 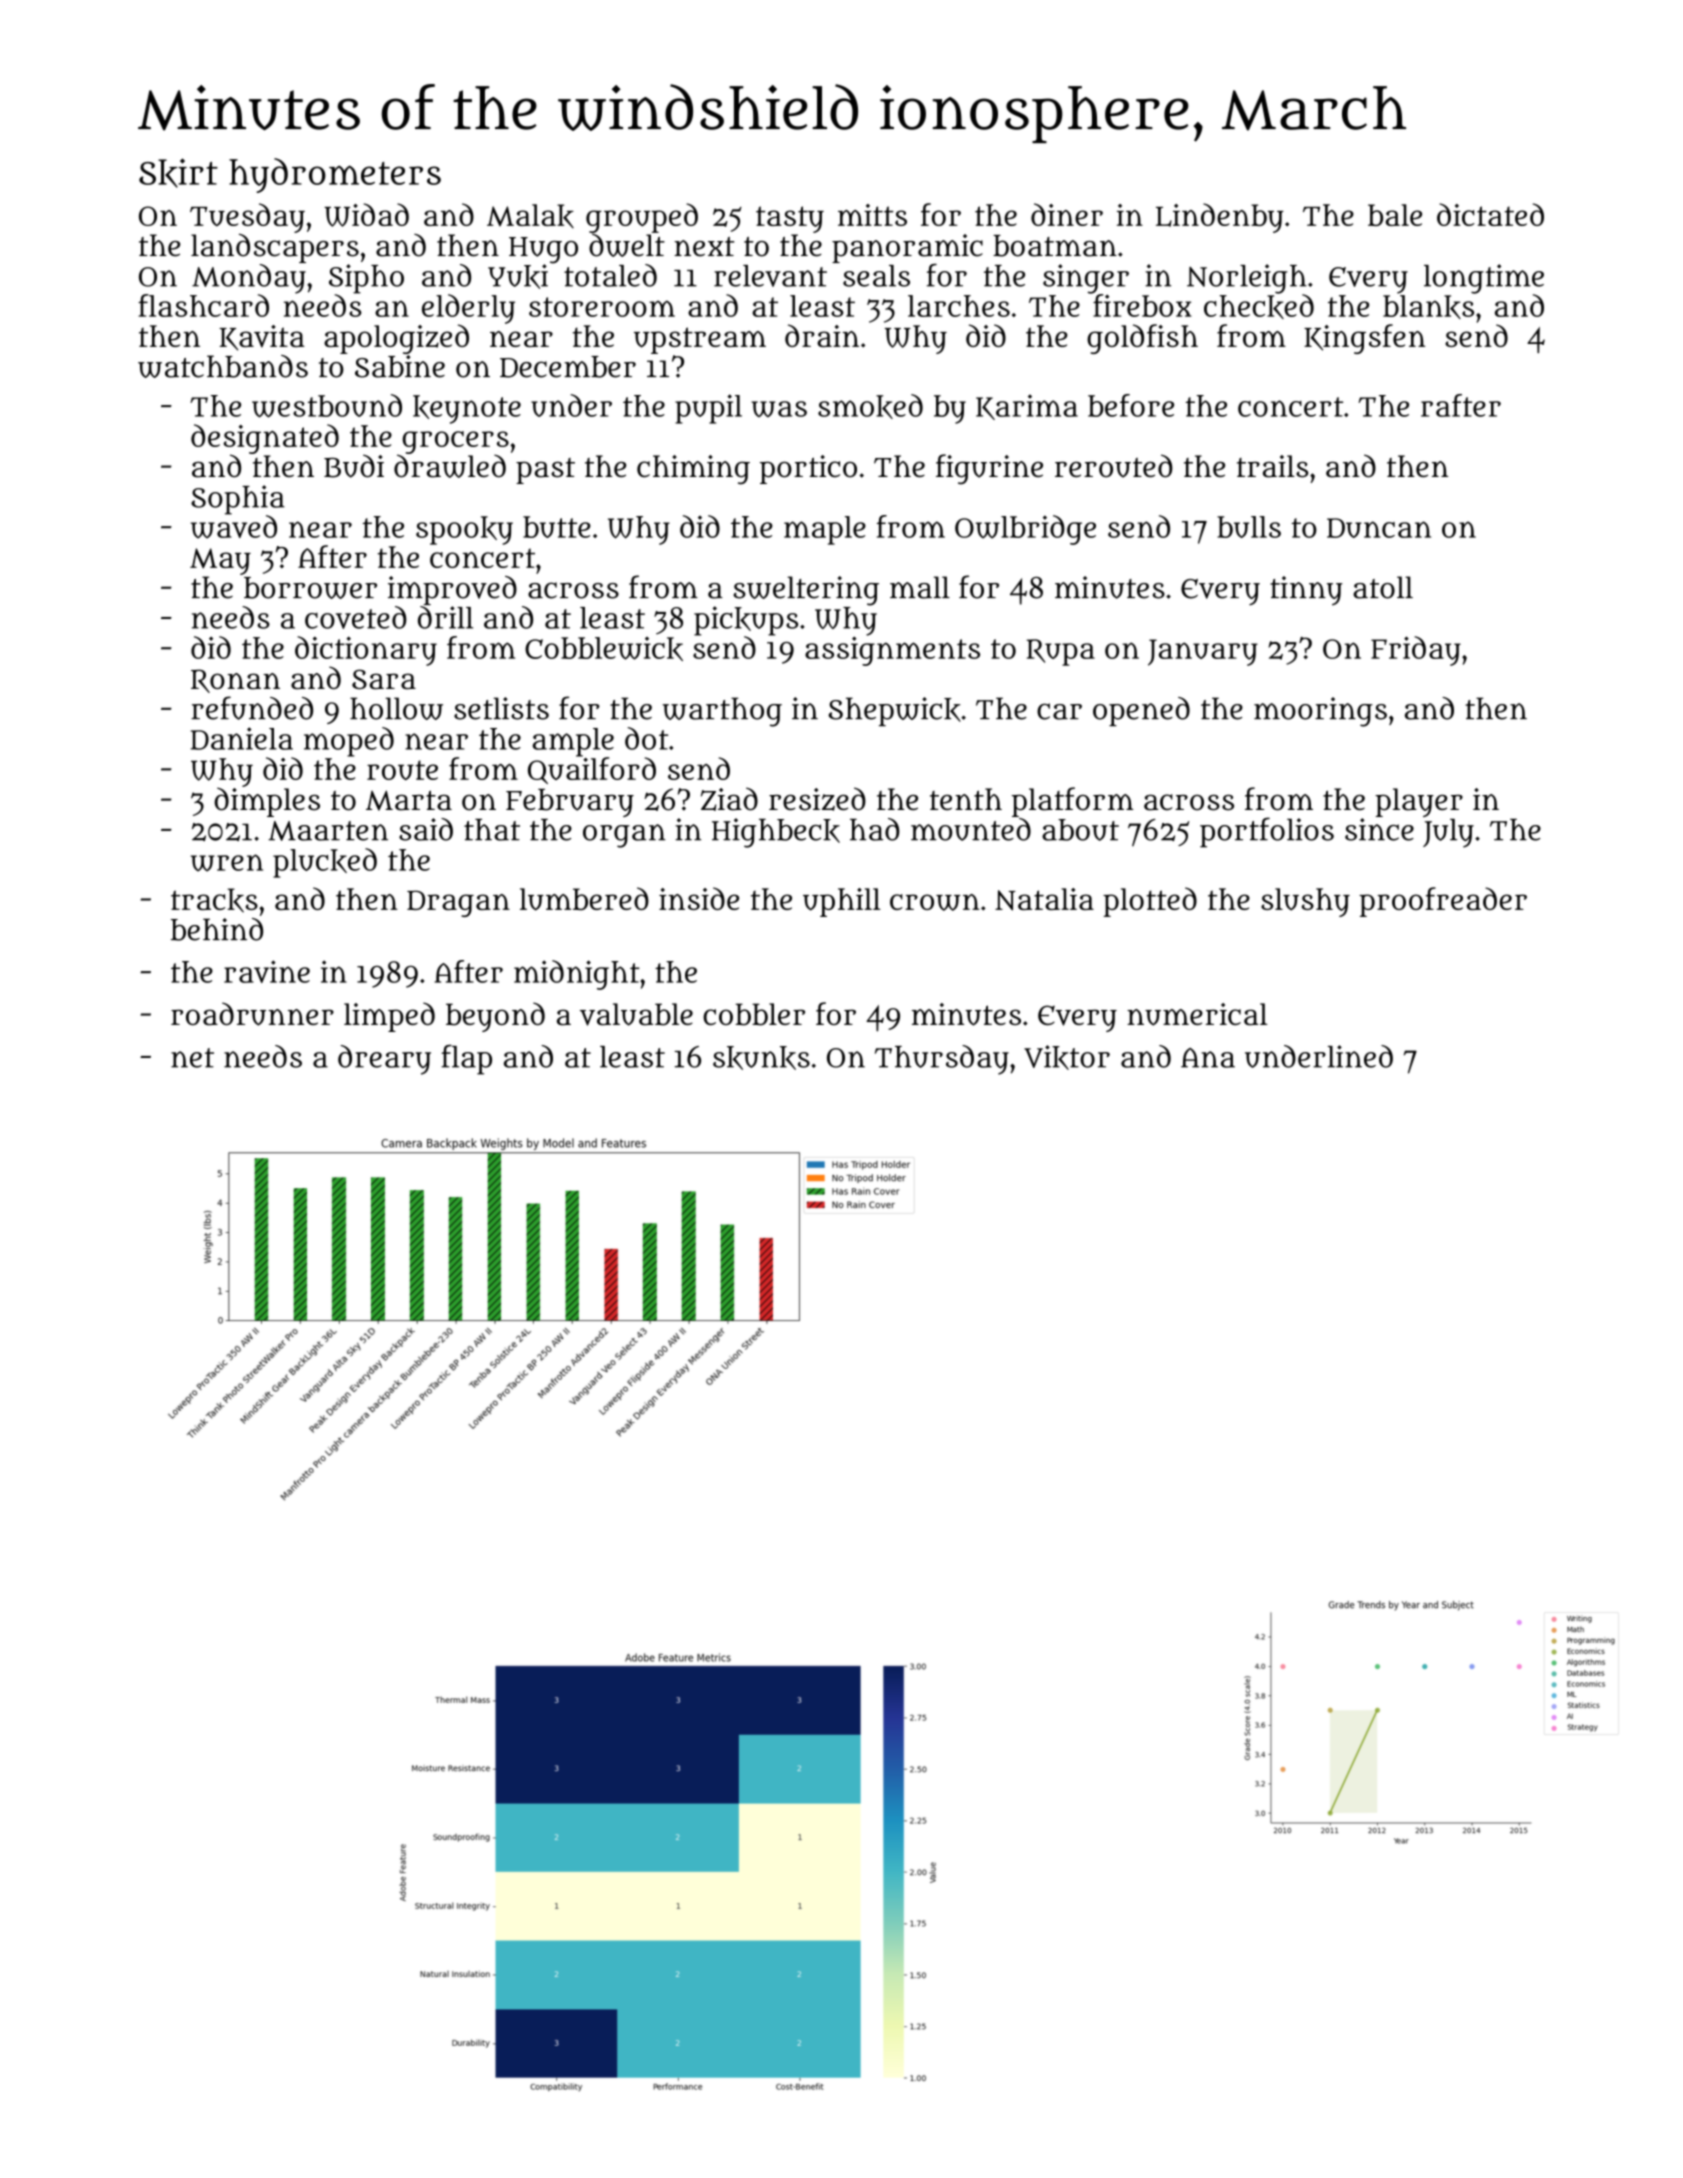 What do you see at coordinates (920, 587) in the screenshot?
I see `mall` at bounding box center [920, 587].
